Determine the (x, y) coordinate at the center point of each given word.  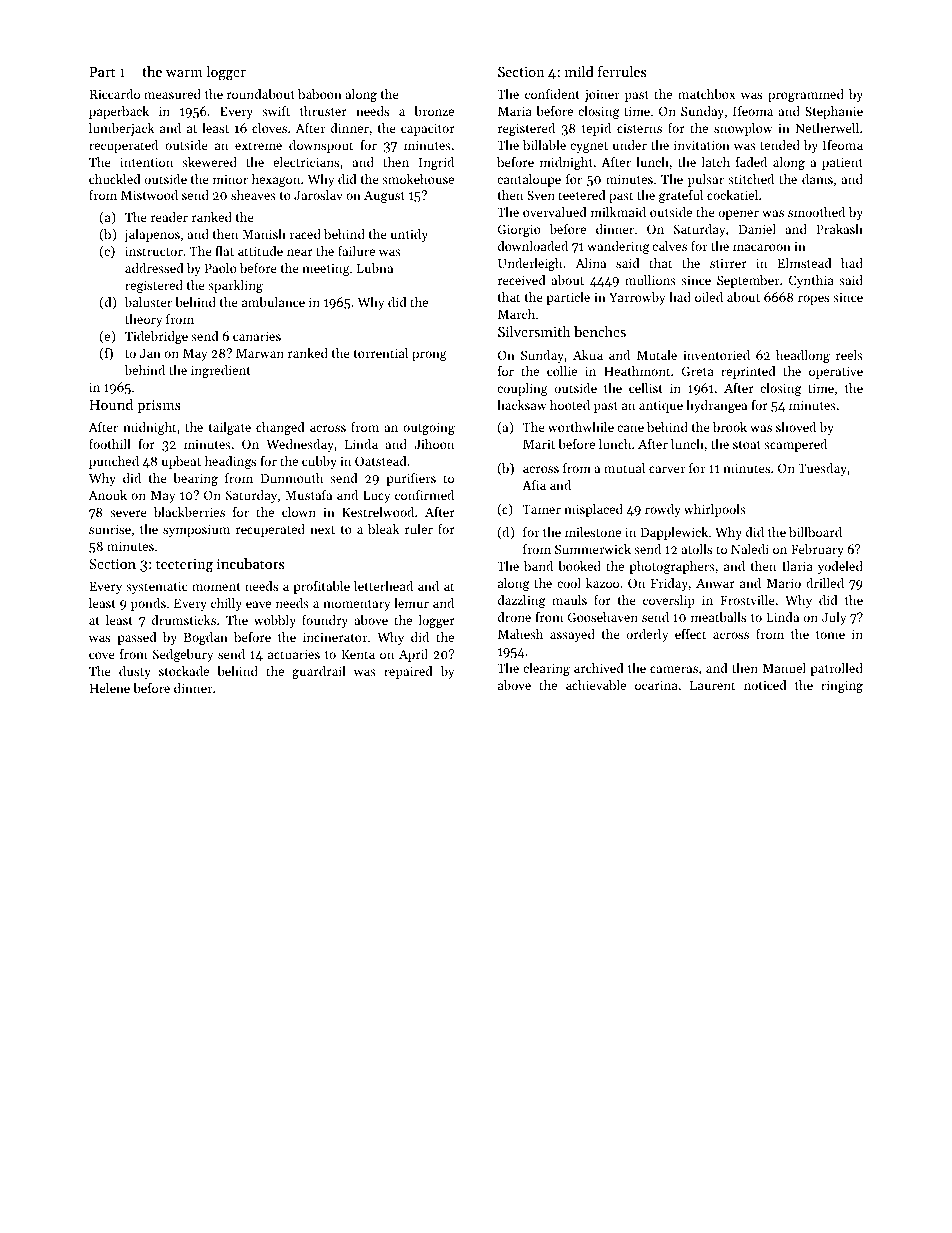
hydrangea (716, 406)
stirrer (728, 263)
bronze (434, 111)
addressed (154, 268)
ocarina (656, 685)
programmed (806, 95)
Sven (541, 195)
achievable (596, 685)
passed (137, 638)
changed (280, 428)
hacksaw (522, 405)
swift (276, 111)
